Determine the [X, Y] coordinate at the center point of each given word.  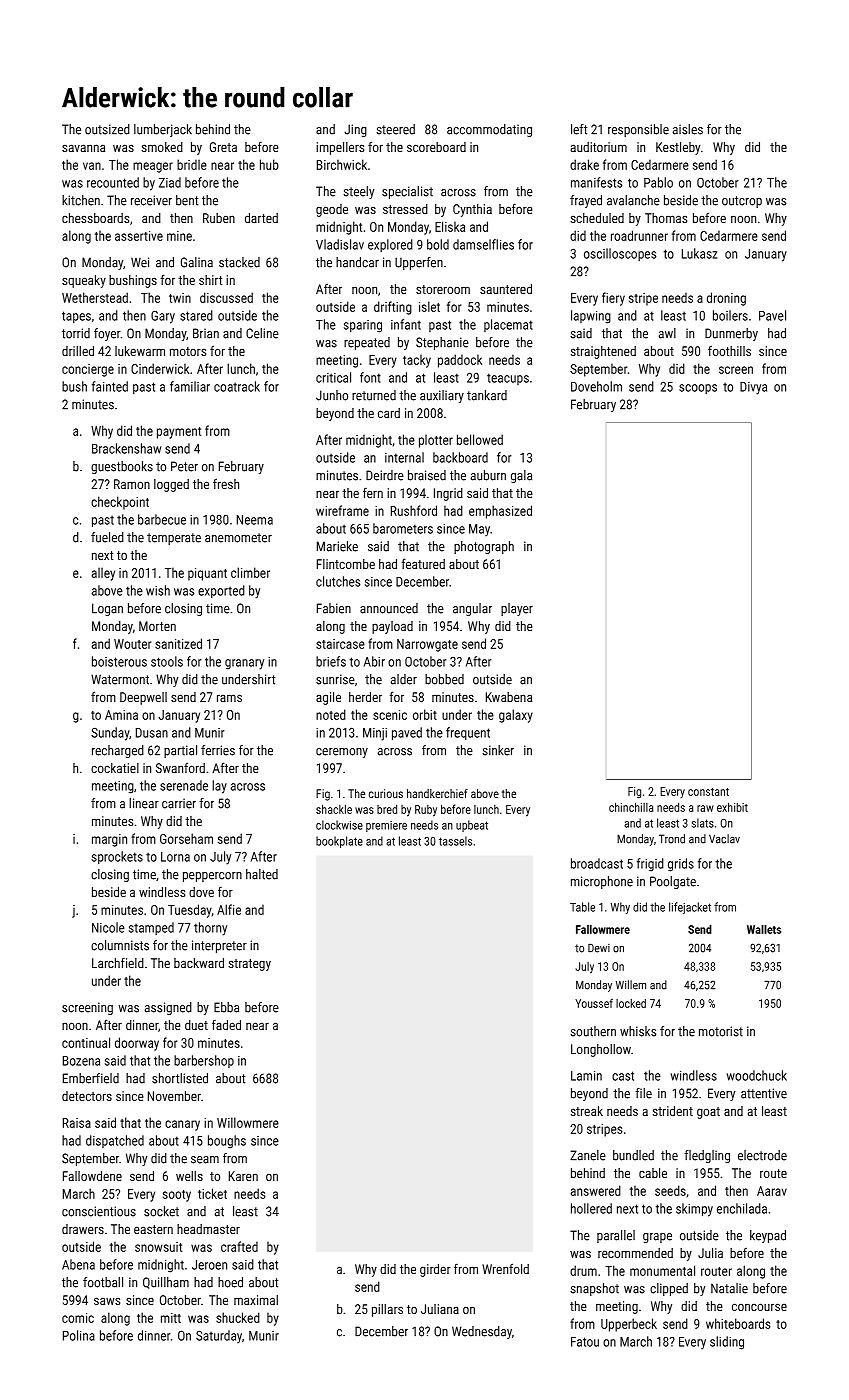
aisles [688, 129]
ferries [218, 750]
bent [187, 200]
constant [708, 792]
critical [333, 377]
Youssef [594, 1003]
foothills [729, 351]
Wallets [764, 929]
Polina [79, 1335]
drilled [78, 351]
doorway [137, 1044]
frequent [468, 733]
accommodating [489, 130]
